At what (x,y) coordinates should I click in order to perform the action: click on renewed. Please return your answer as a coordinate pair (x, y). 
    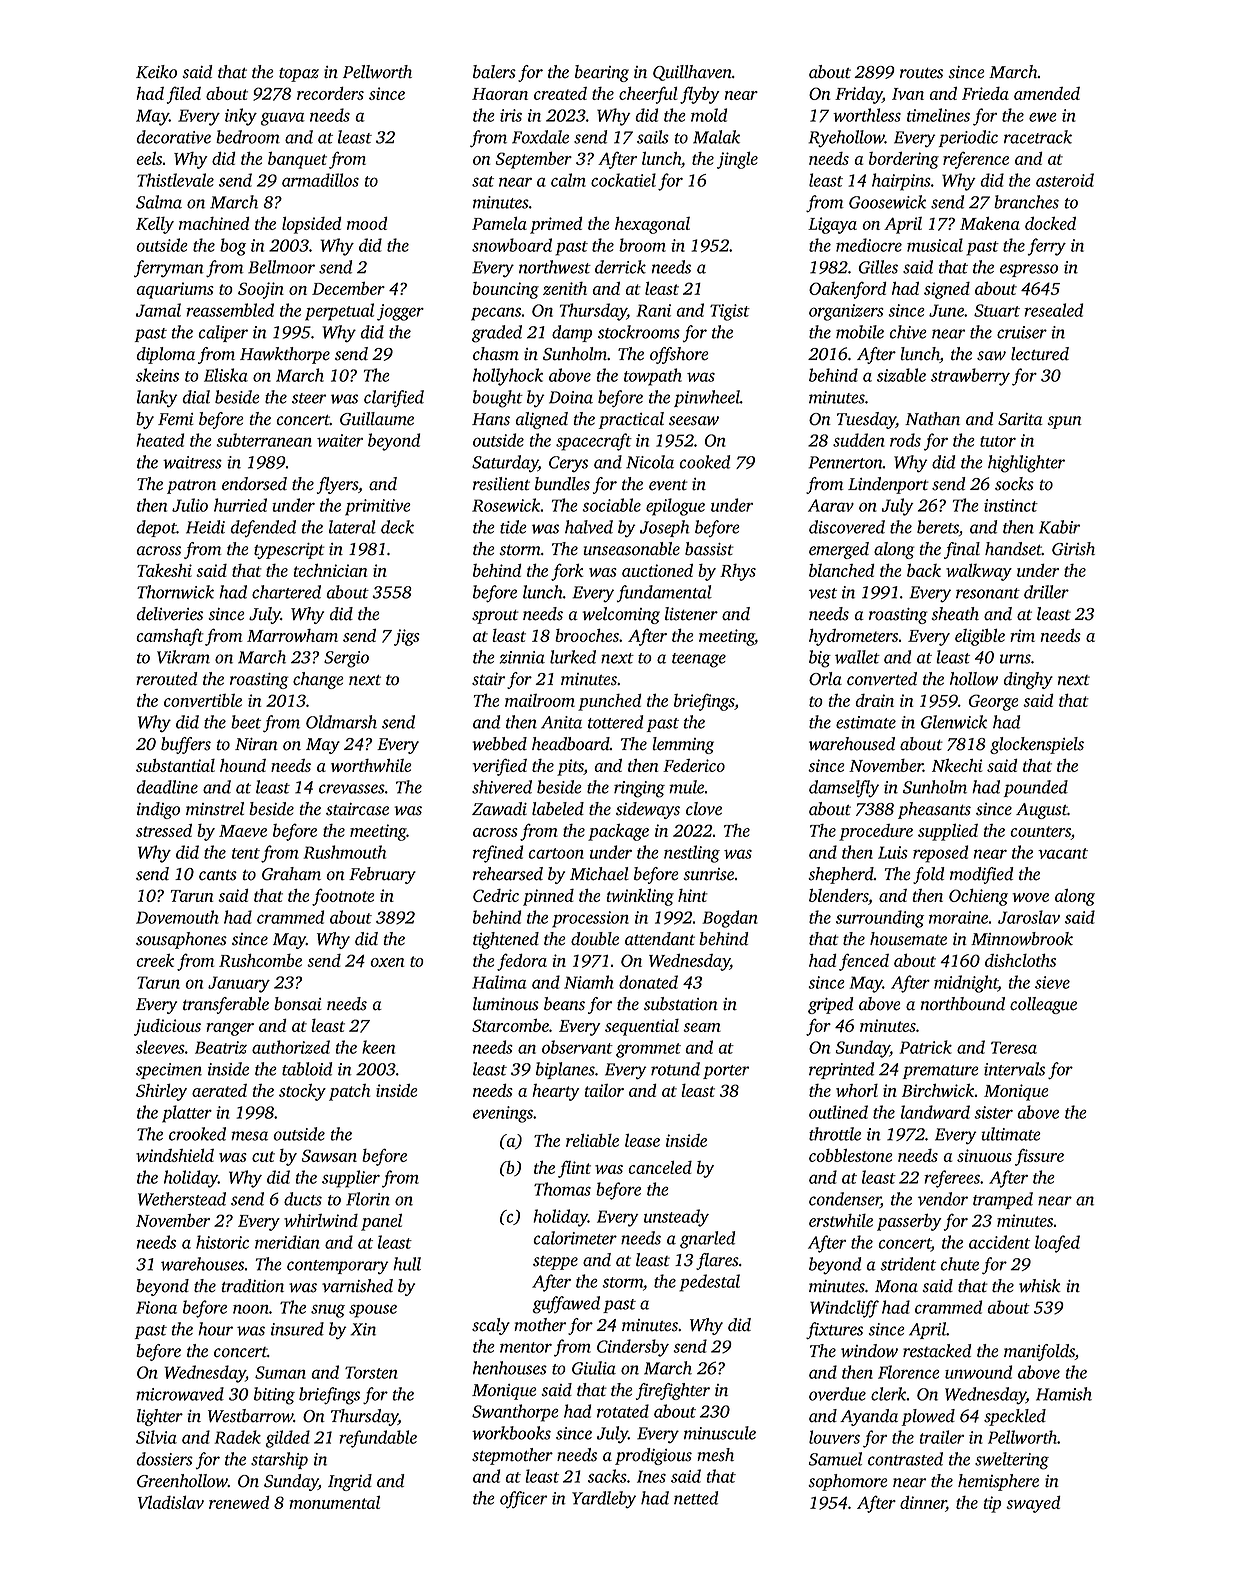
    Looking at the image, I should click on (239, 1502).
